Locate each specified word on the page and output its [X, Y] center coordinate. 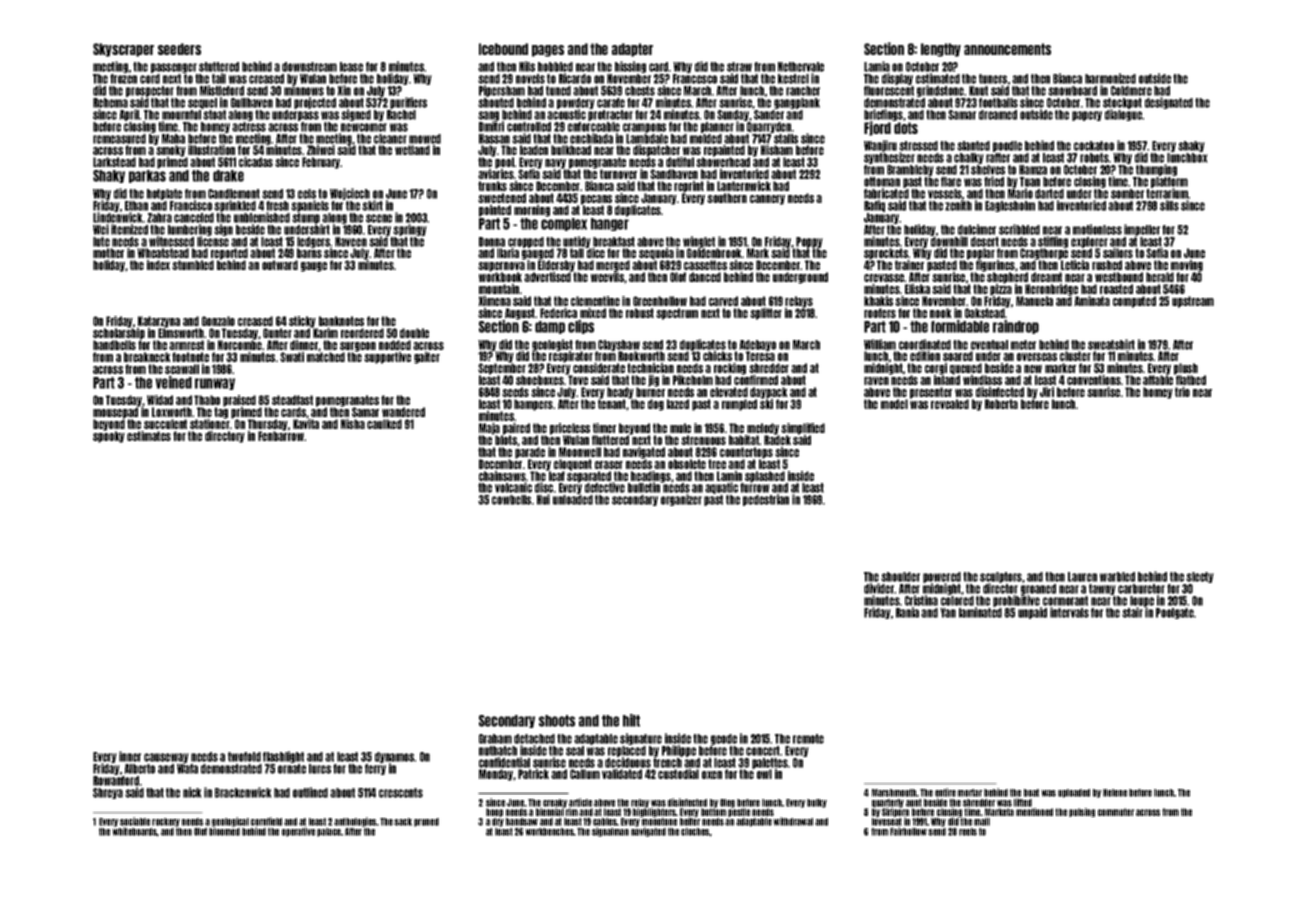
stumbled [193, 265]
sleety [1200, 577]
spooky [109, 437]
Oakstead [985, 313]
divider [879, 588]
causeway [166, 758]
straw [739, 67]
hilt [631, 720]
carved [723, 301]
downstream [309, 67]
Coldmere [1131, 91]
